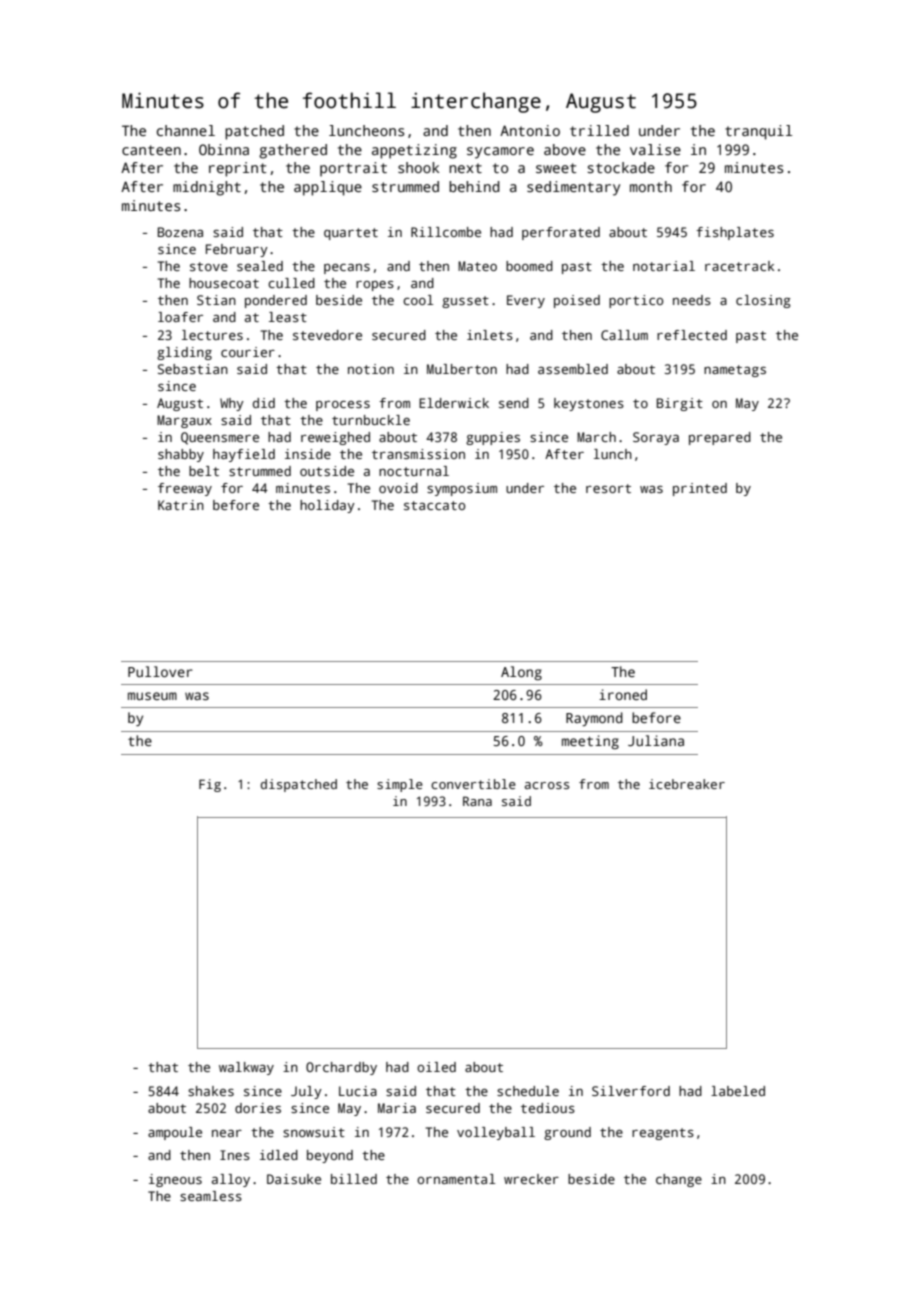 The height and width of the screenshot is (1308, 924). Describe the element at coordinates (343, 406) in the screenshot. I see `process` at that location.
